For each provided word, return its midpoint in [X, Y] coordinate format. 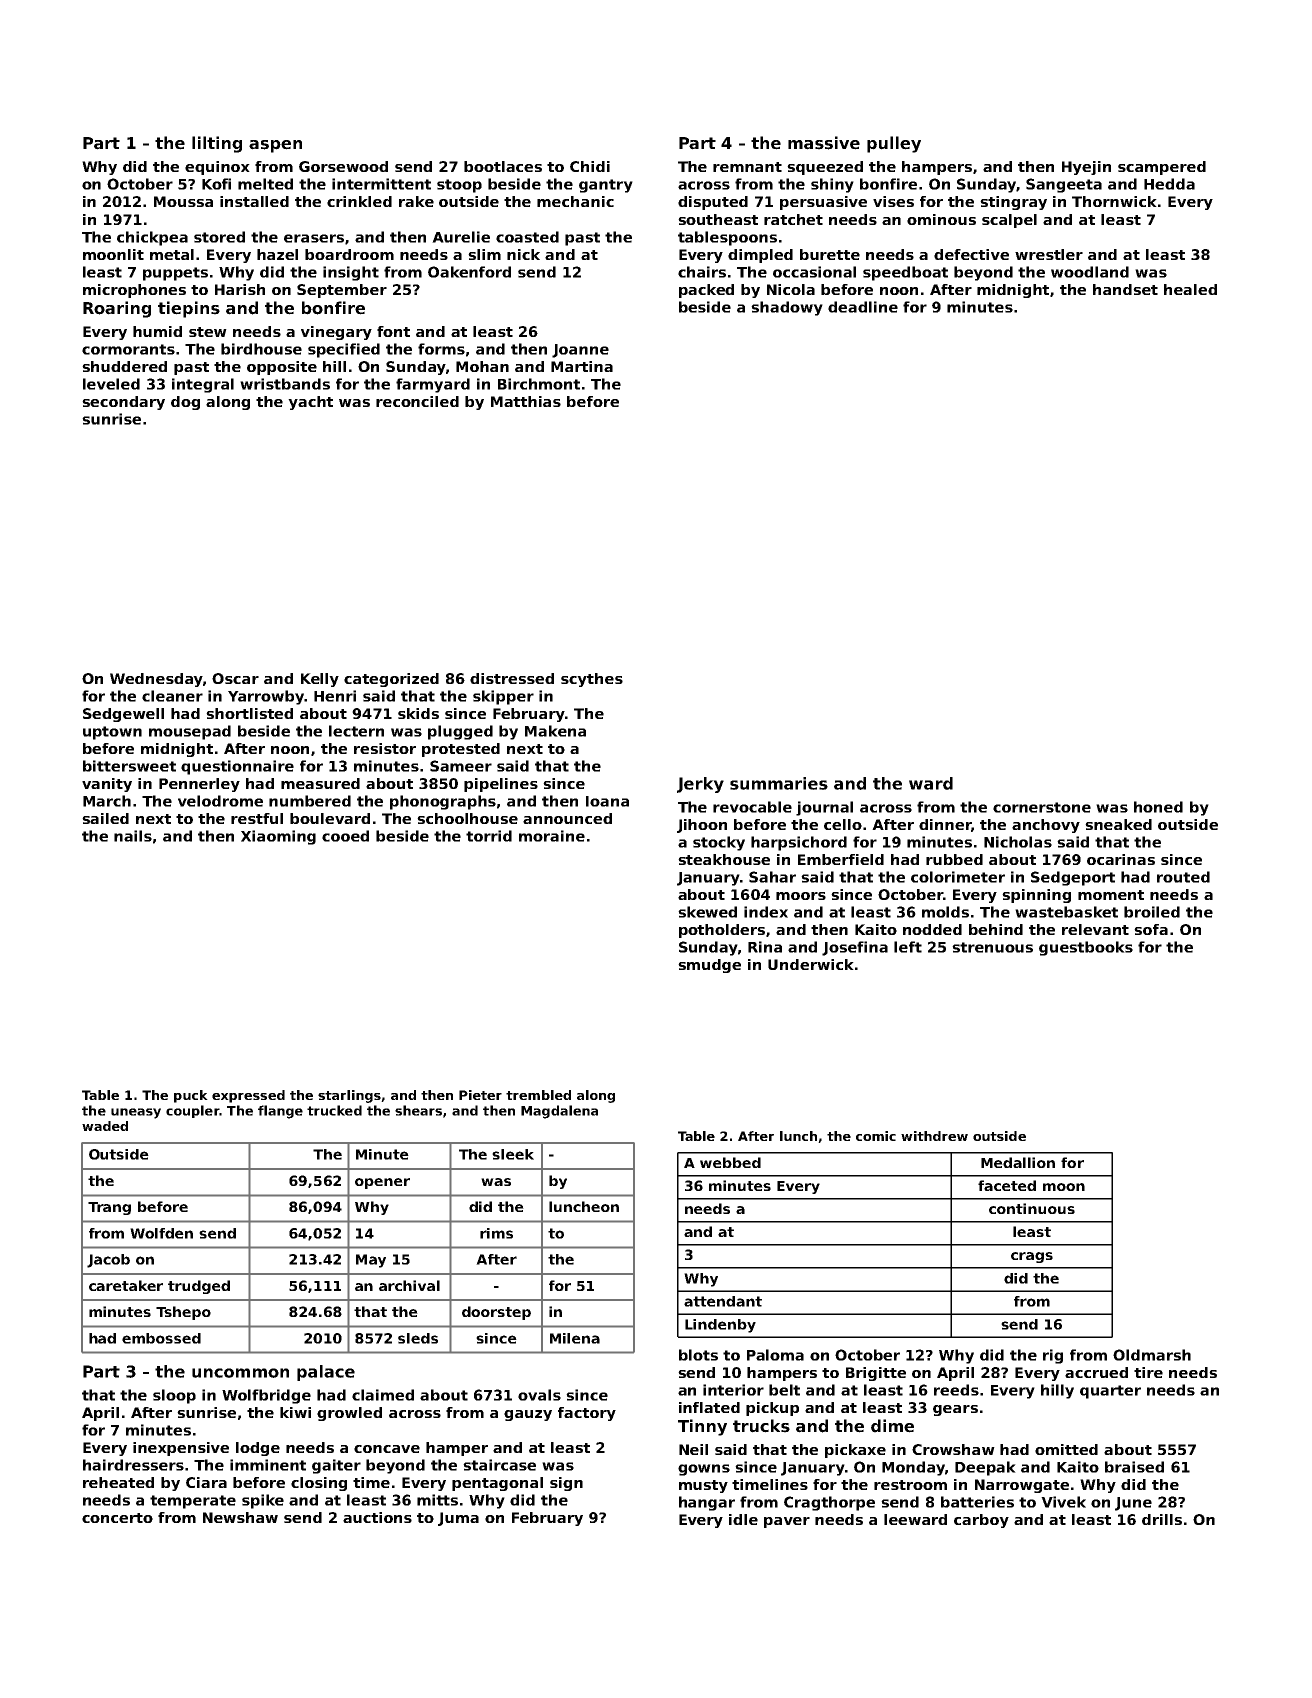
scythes [592, 680]
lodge [258, 1449]
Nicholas [1018, 842]
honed [1158, 807]
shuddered [124, 366]
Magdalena [559, 1112]
